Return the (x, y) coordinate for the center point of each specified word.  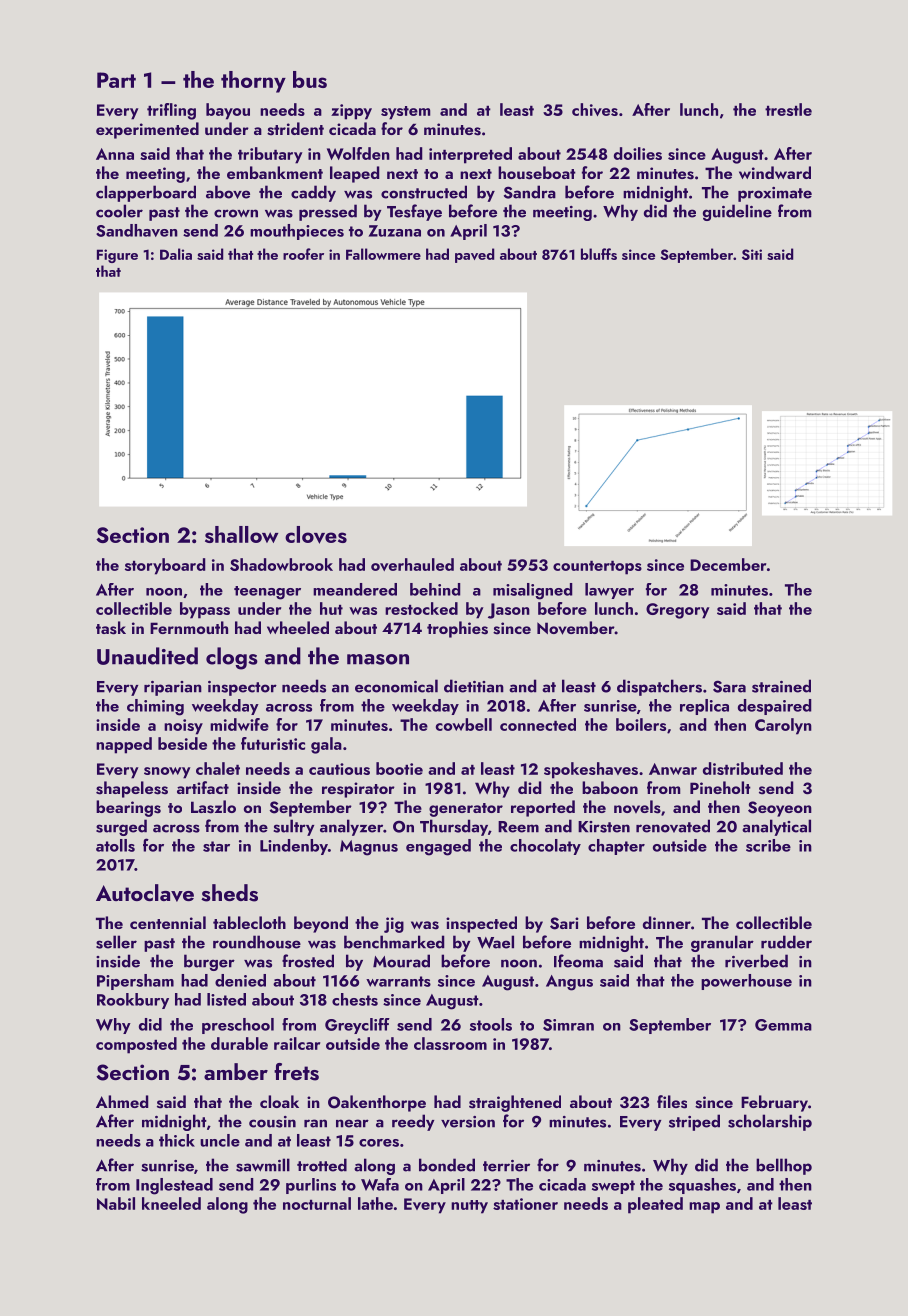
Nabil (116, 1203)
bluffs (599, 254)
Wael (495, 942)
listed (226, 999)
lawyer (609, 591)
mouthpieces (297, 232)
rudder (786, 942)
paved (475, 255)
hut (331, 608)
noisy (183, 727)
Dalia (176, 254)
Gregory (678, 611)
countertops (597, 568)
